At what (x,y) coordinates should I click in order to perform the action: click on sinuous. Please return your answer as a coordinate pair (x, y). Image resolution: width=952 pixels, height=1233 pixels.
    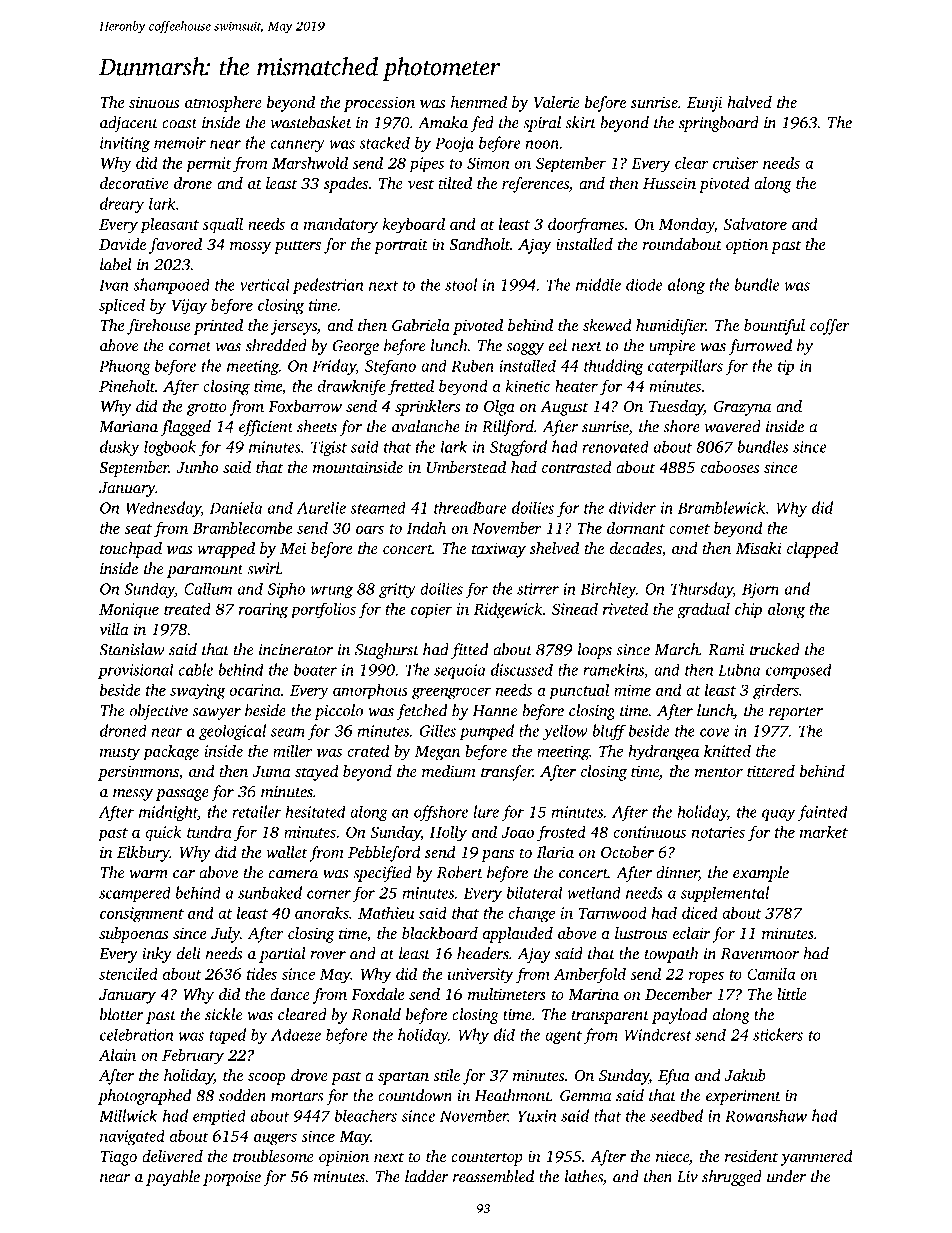
    Looking at the image, I should click on (154, 102).
